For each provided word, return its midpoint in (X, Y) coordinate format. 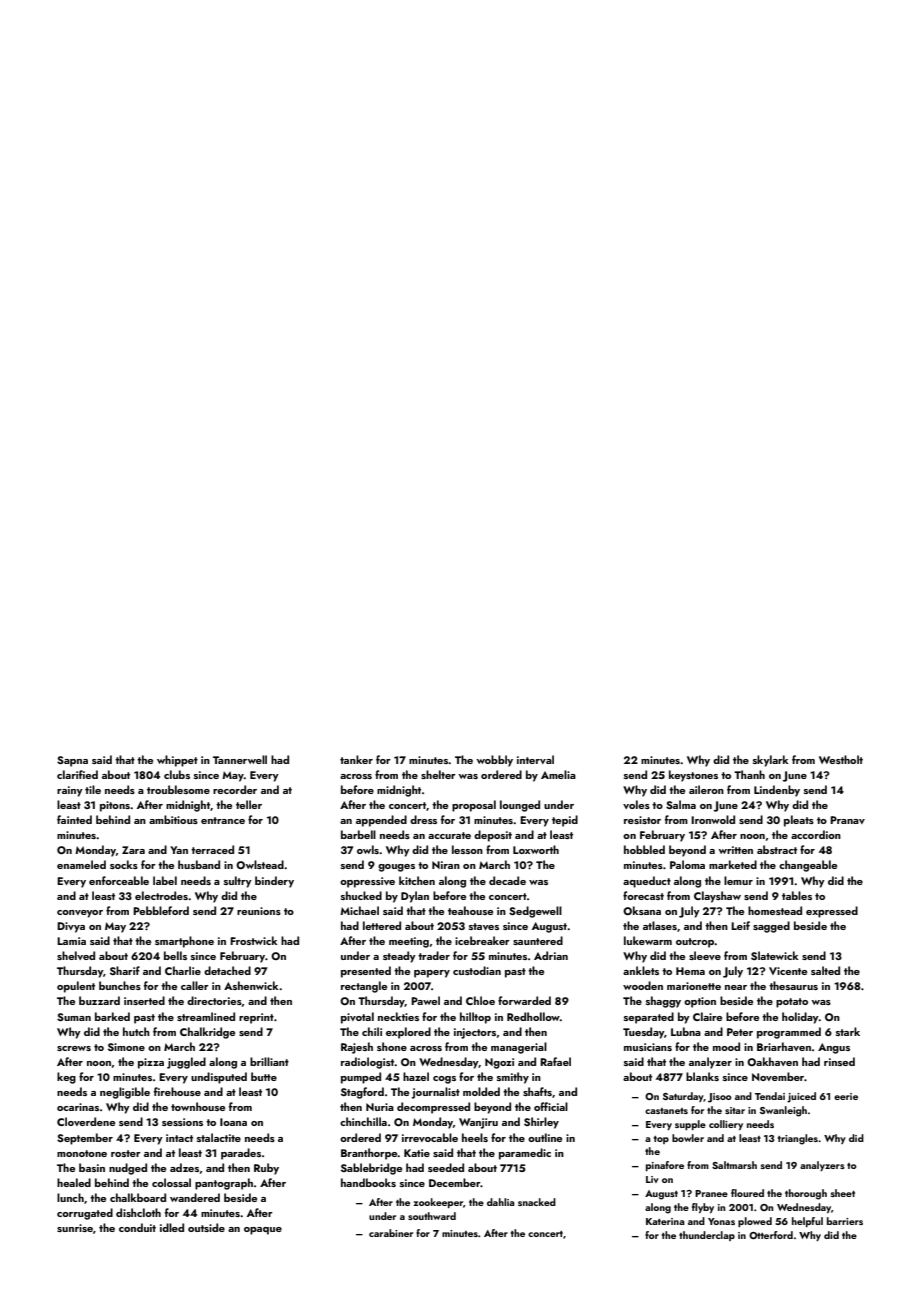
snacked (537, 1202)
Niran (446, 865)
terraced (212, 849)
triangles (798, 1139)
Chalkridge (207, 1033)
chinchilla (363, 1121)
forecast (643, 895)
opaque (263, 1231)
